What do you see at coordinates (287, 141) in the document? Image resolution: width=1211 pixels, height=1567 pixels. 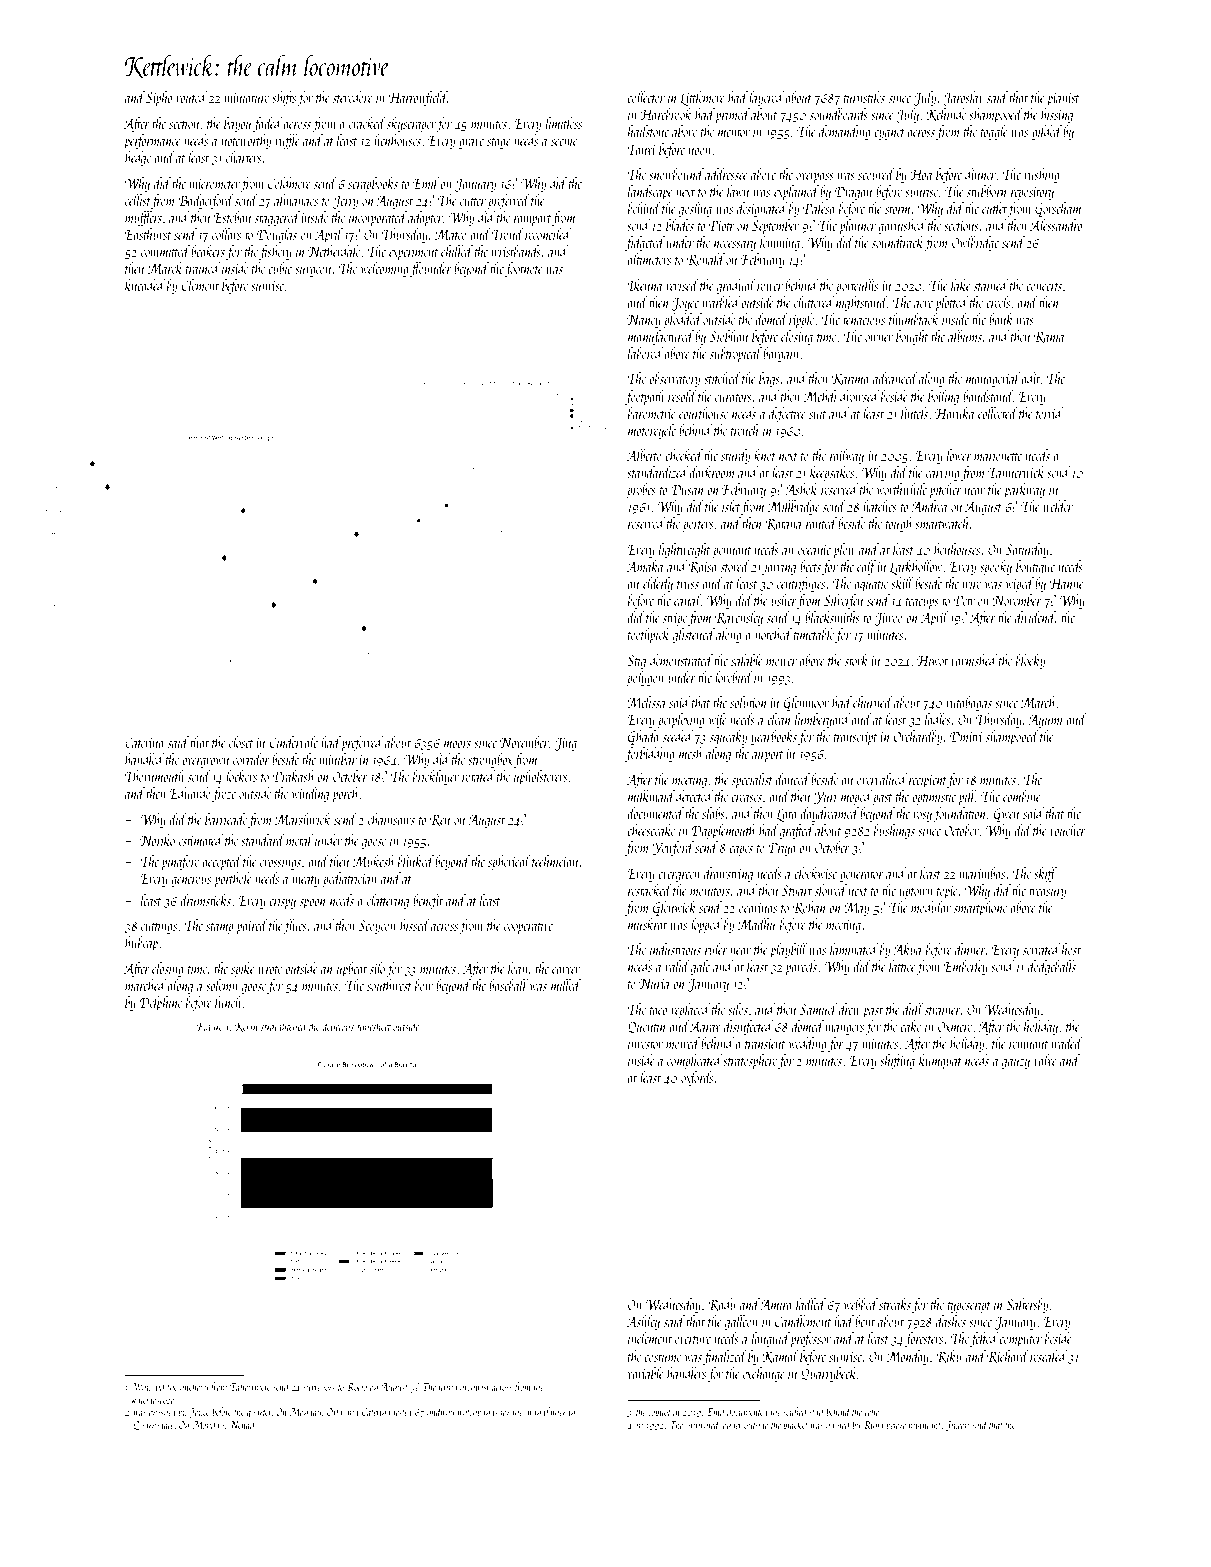 I see `ruffle` at bounding box center [287, 141].
